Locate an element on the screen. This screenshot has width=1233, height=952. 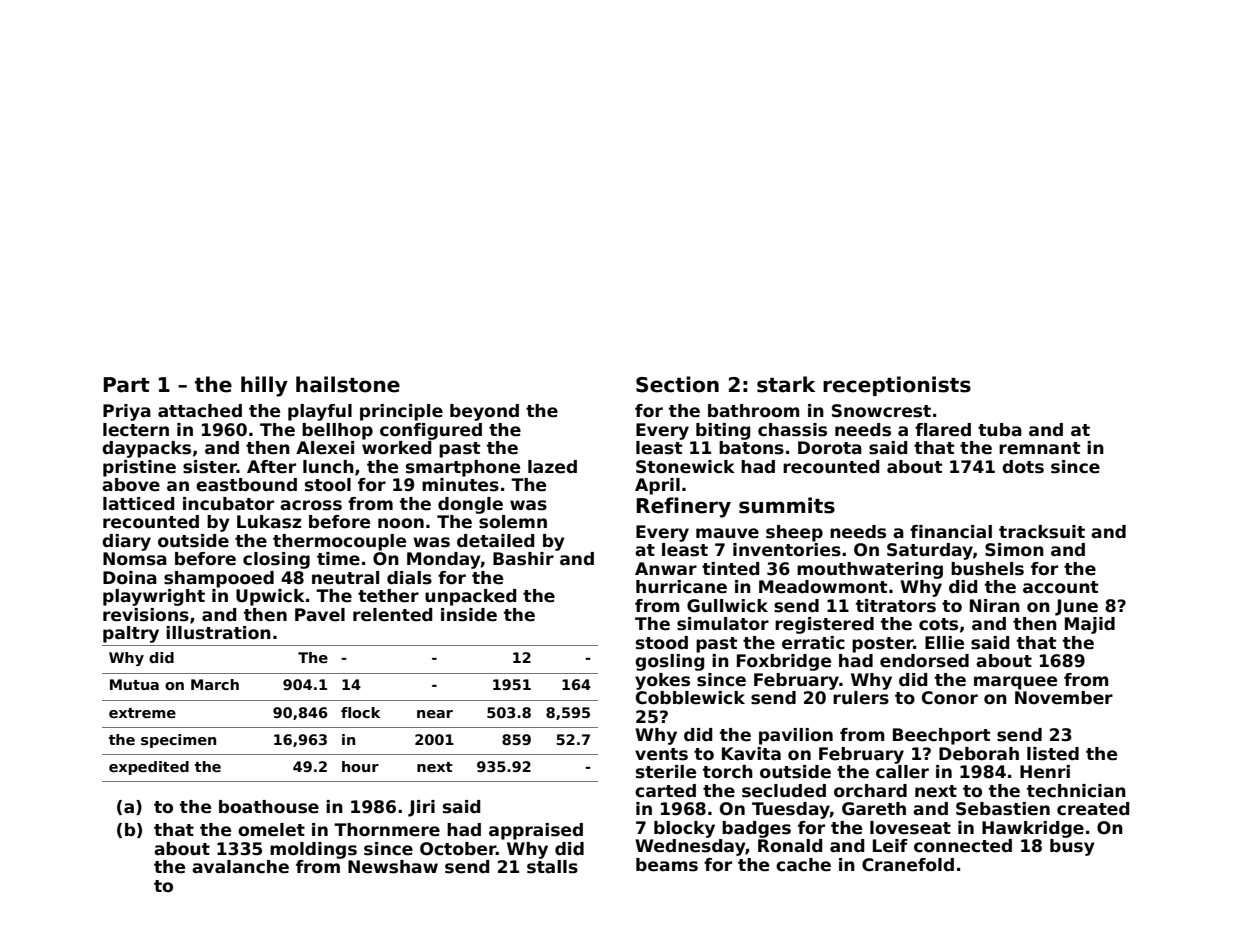
avalanche is located at coordinates (240, 867).
